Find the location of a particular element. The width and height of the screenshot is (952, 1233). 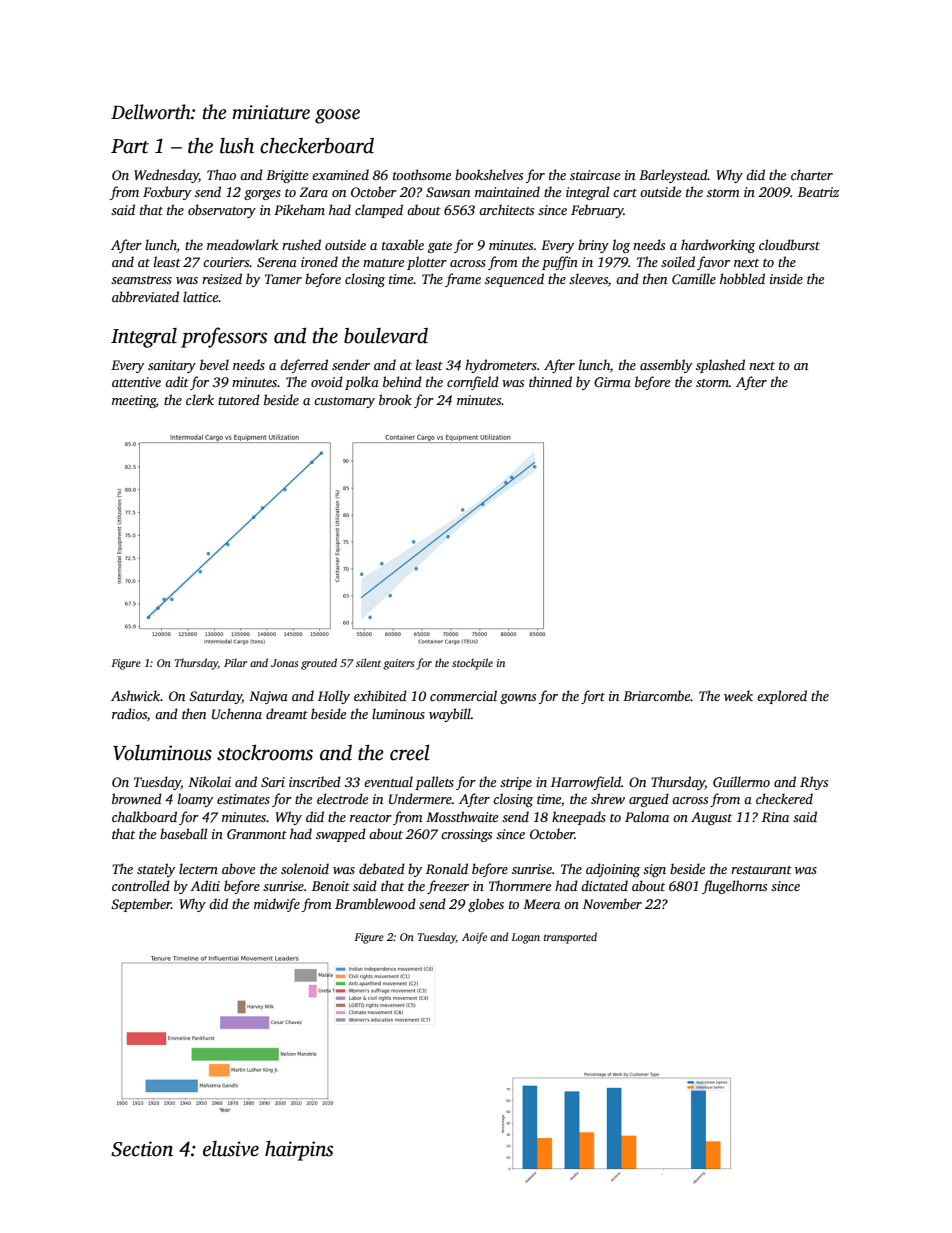

tutored is located at coordinates (239, 399).
